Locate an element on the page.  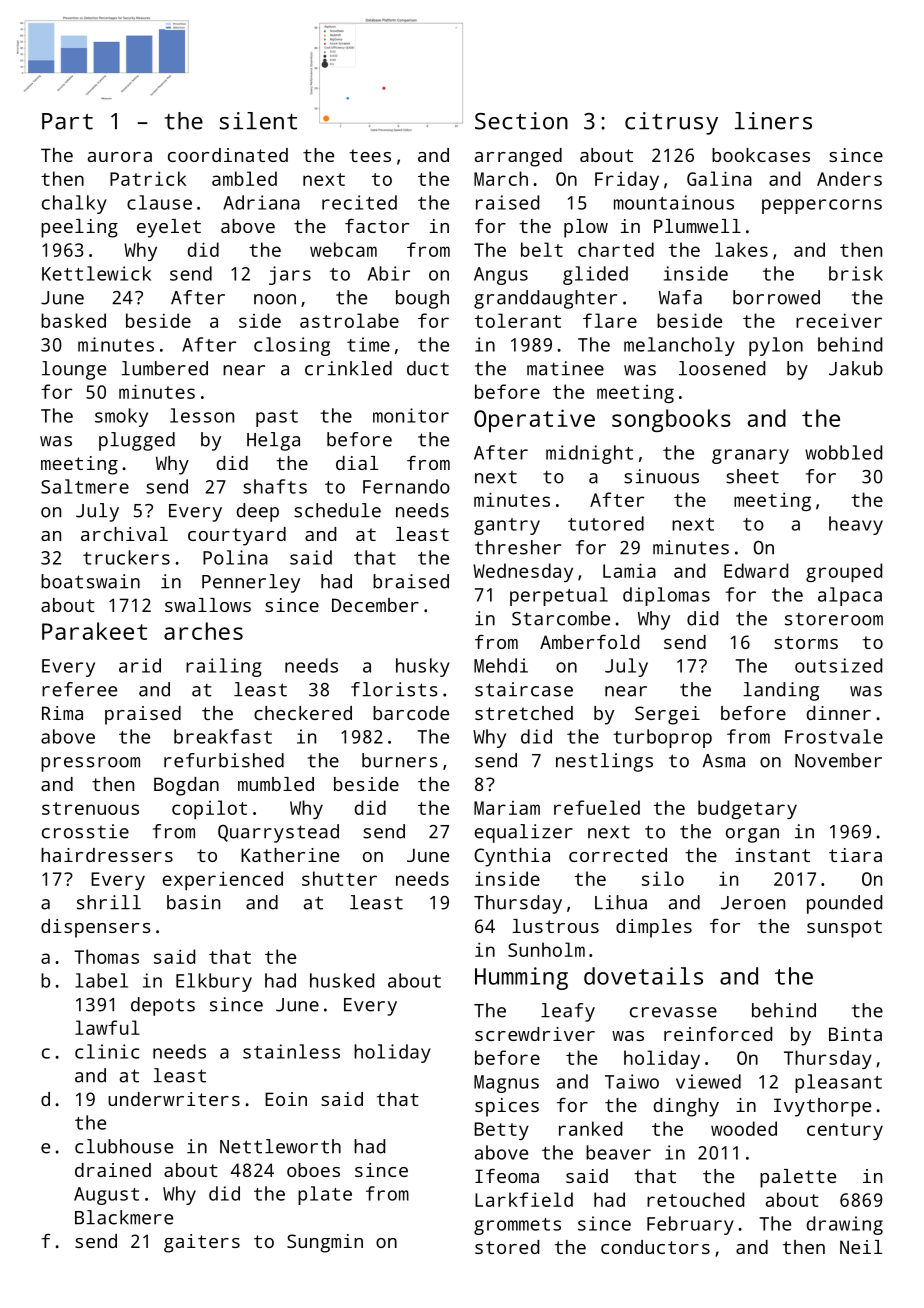
breakfast is located at coordinates (223, 736).
